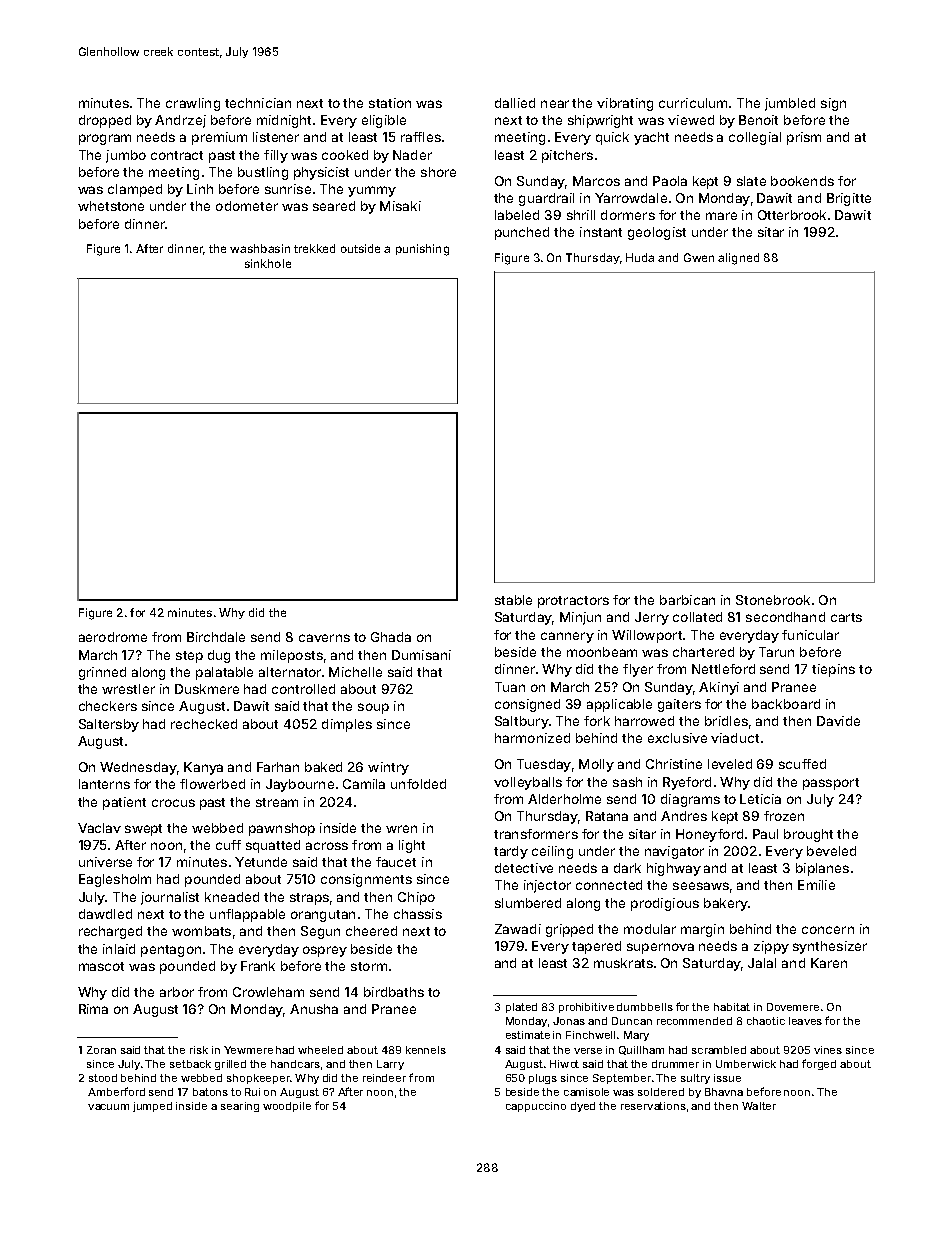  Describe the element at coordinates (99, 828) in the document. I see `Vaclav` at that location.
